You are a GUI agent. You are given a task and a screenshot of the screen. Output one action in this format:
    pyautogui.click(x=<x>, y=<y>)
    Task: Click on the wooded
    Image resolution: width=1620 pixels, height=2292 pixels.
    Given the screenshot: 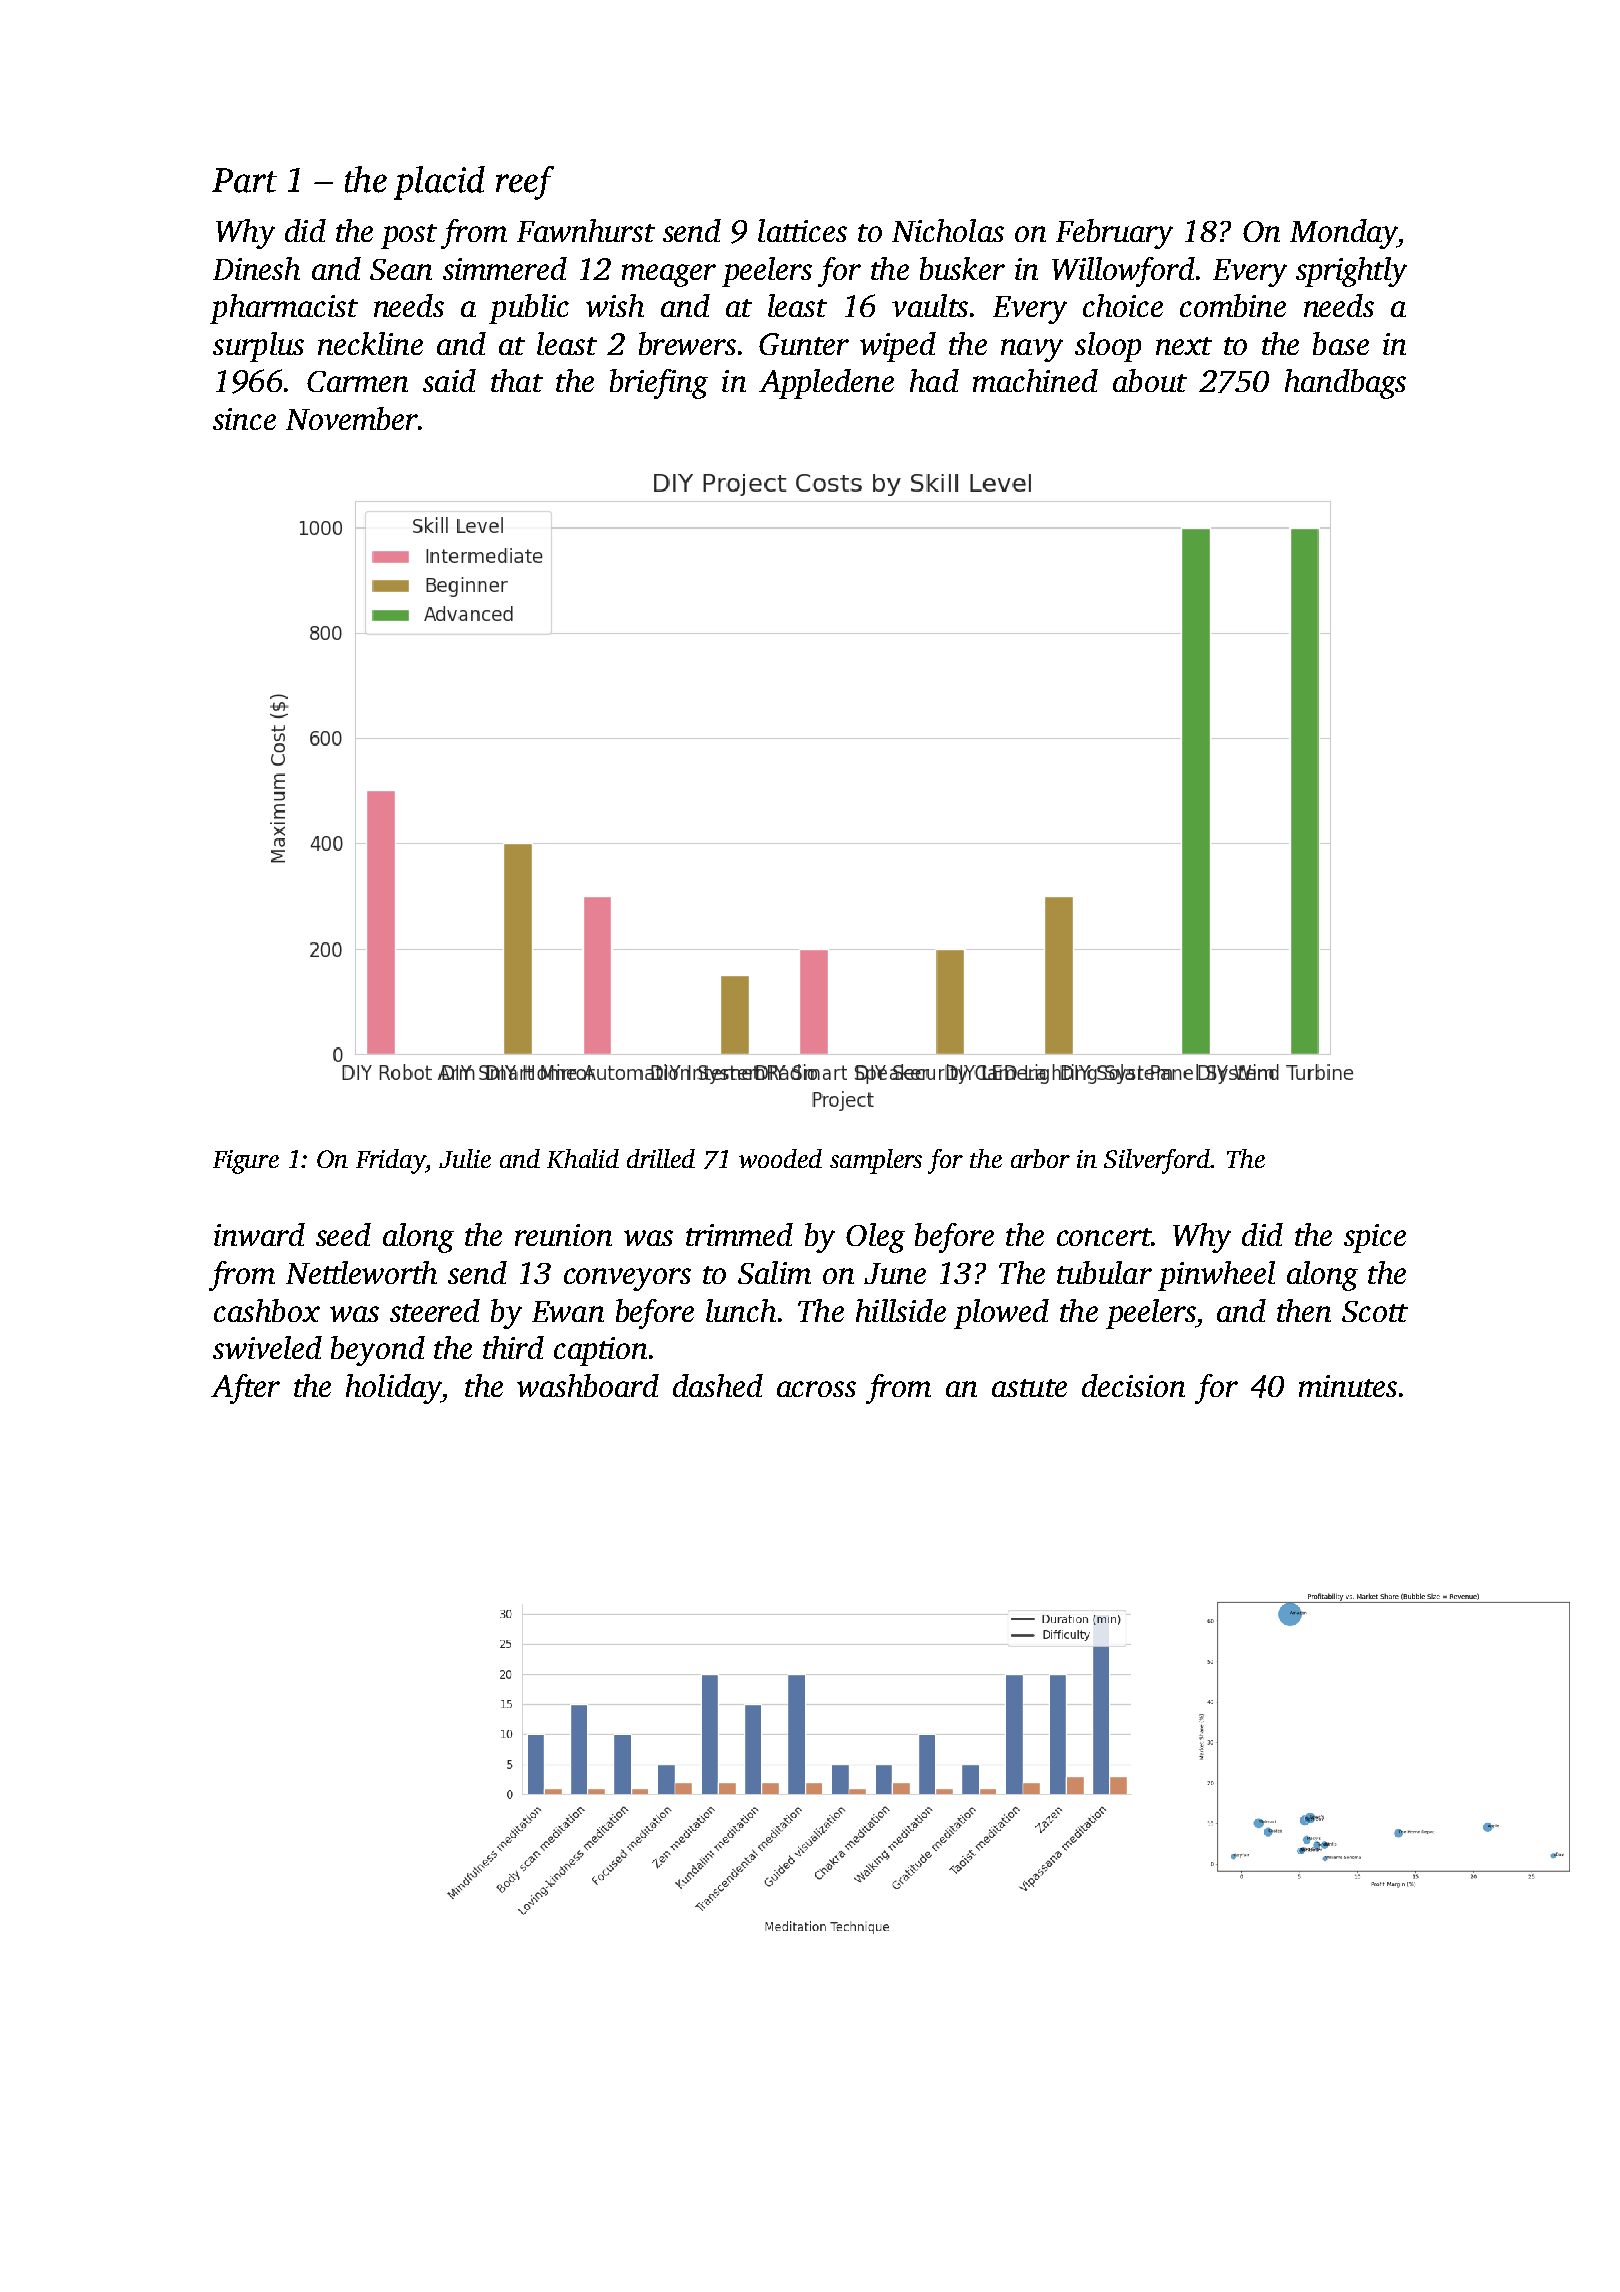 What is the action you would take?
    pyautogui.click(x=780, y=1158)
